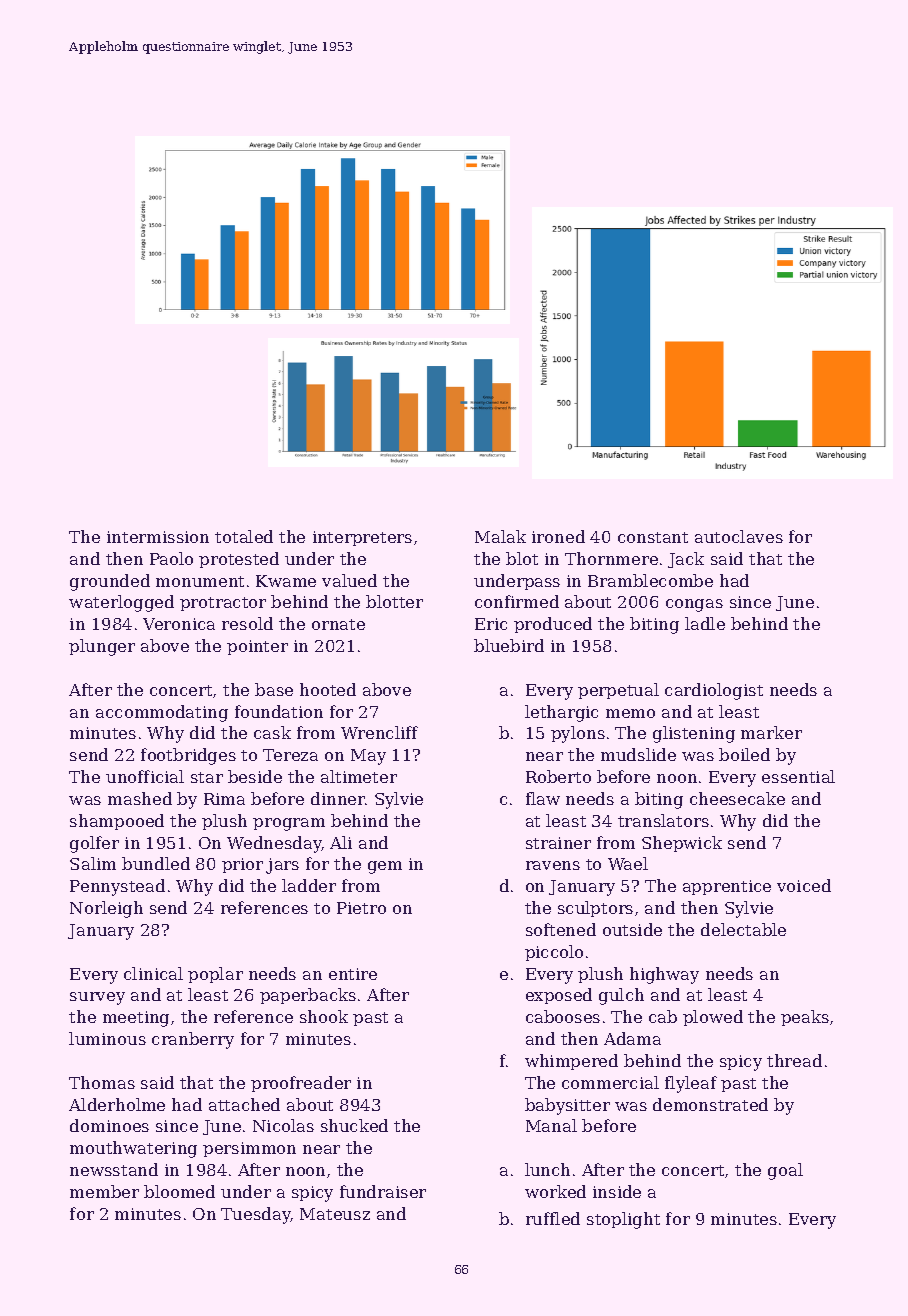 Image resolution: width=908 pixels, height=1316 pixels. What do you see at coordinates (554, 953) in the screenshot?
I see `piccolo` at bounding box center [554, 953].
